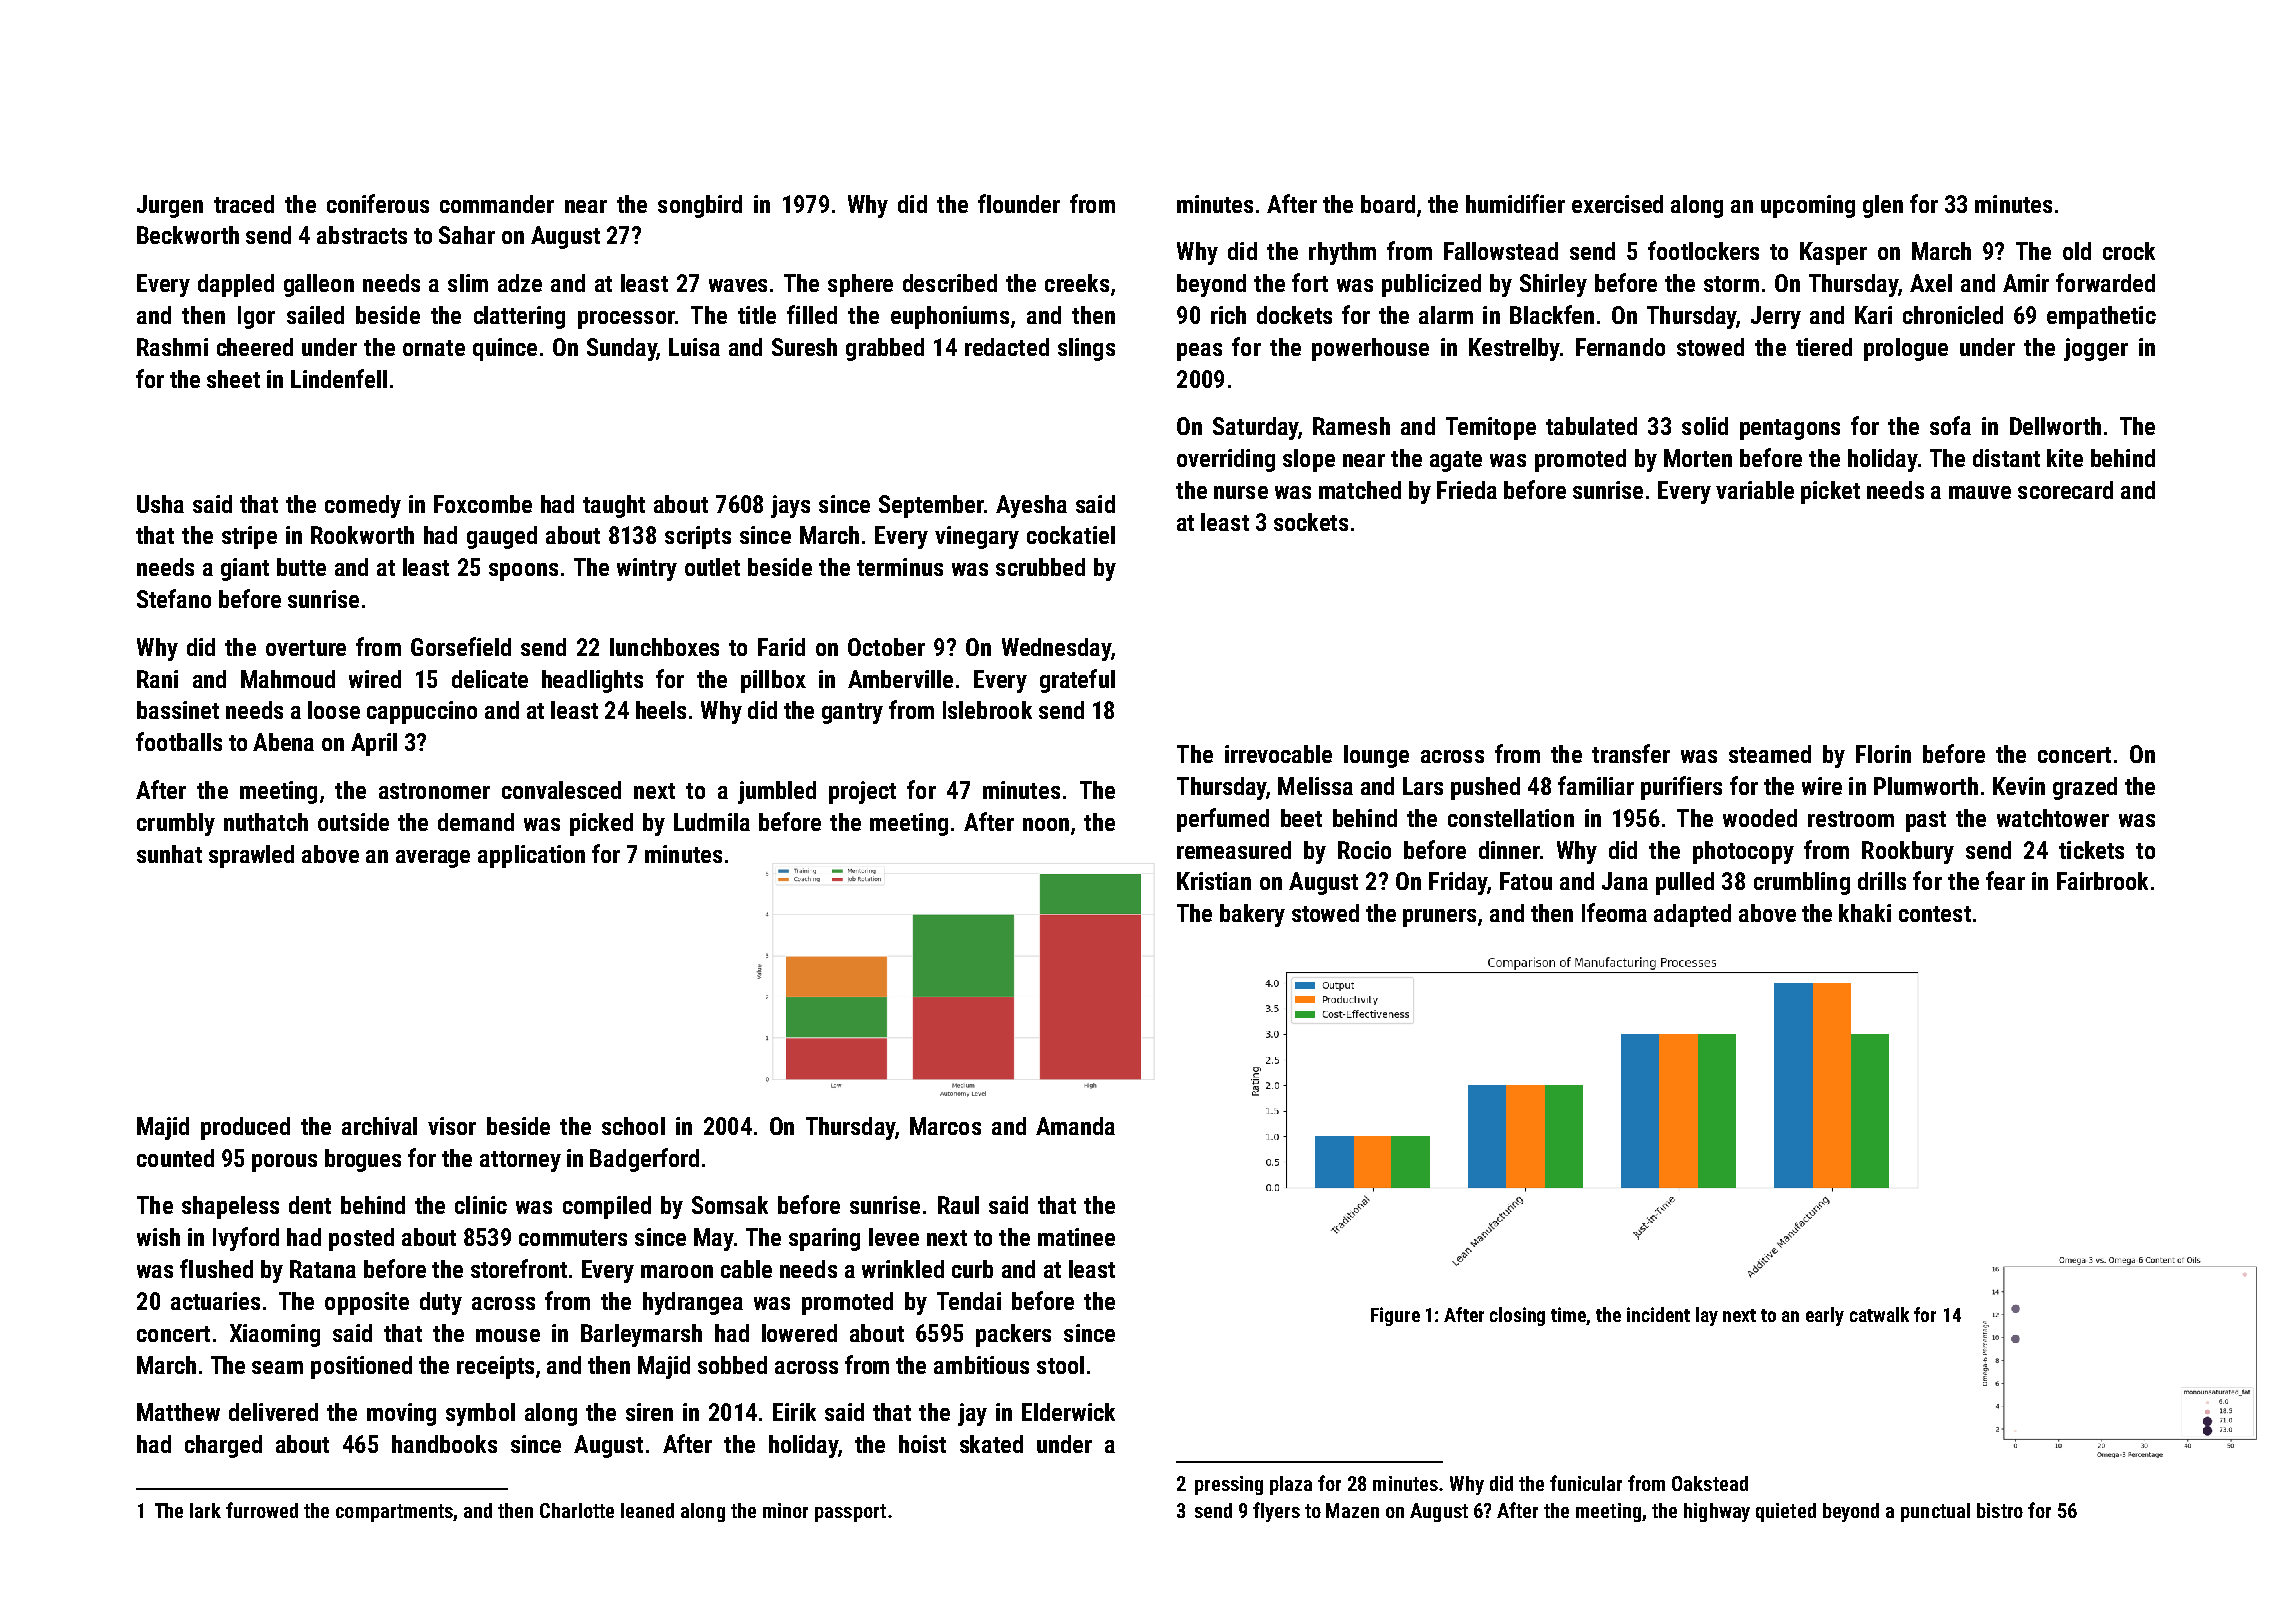 Image resolution: width=2292 pixels, height=1620 pixels. Describe the element at coordinates (245, 1128) in the screenshot. I see `produced` at that location.
